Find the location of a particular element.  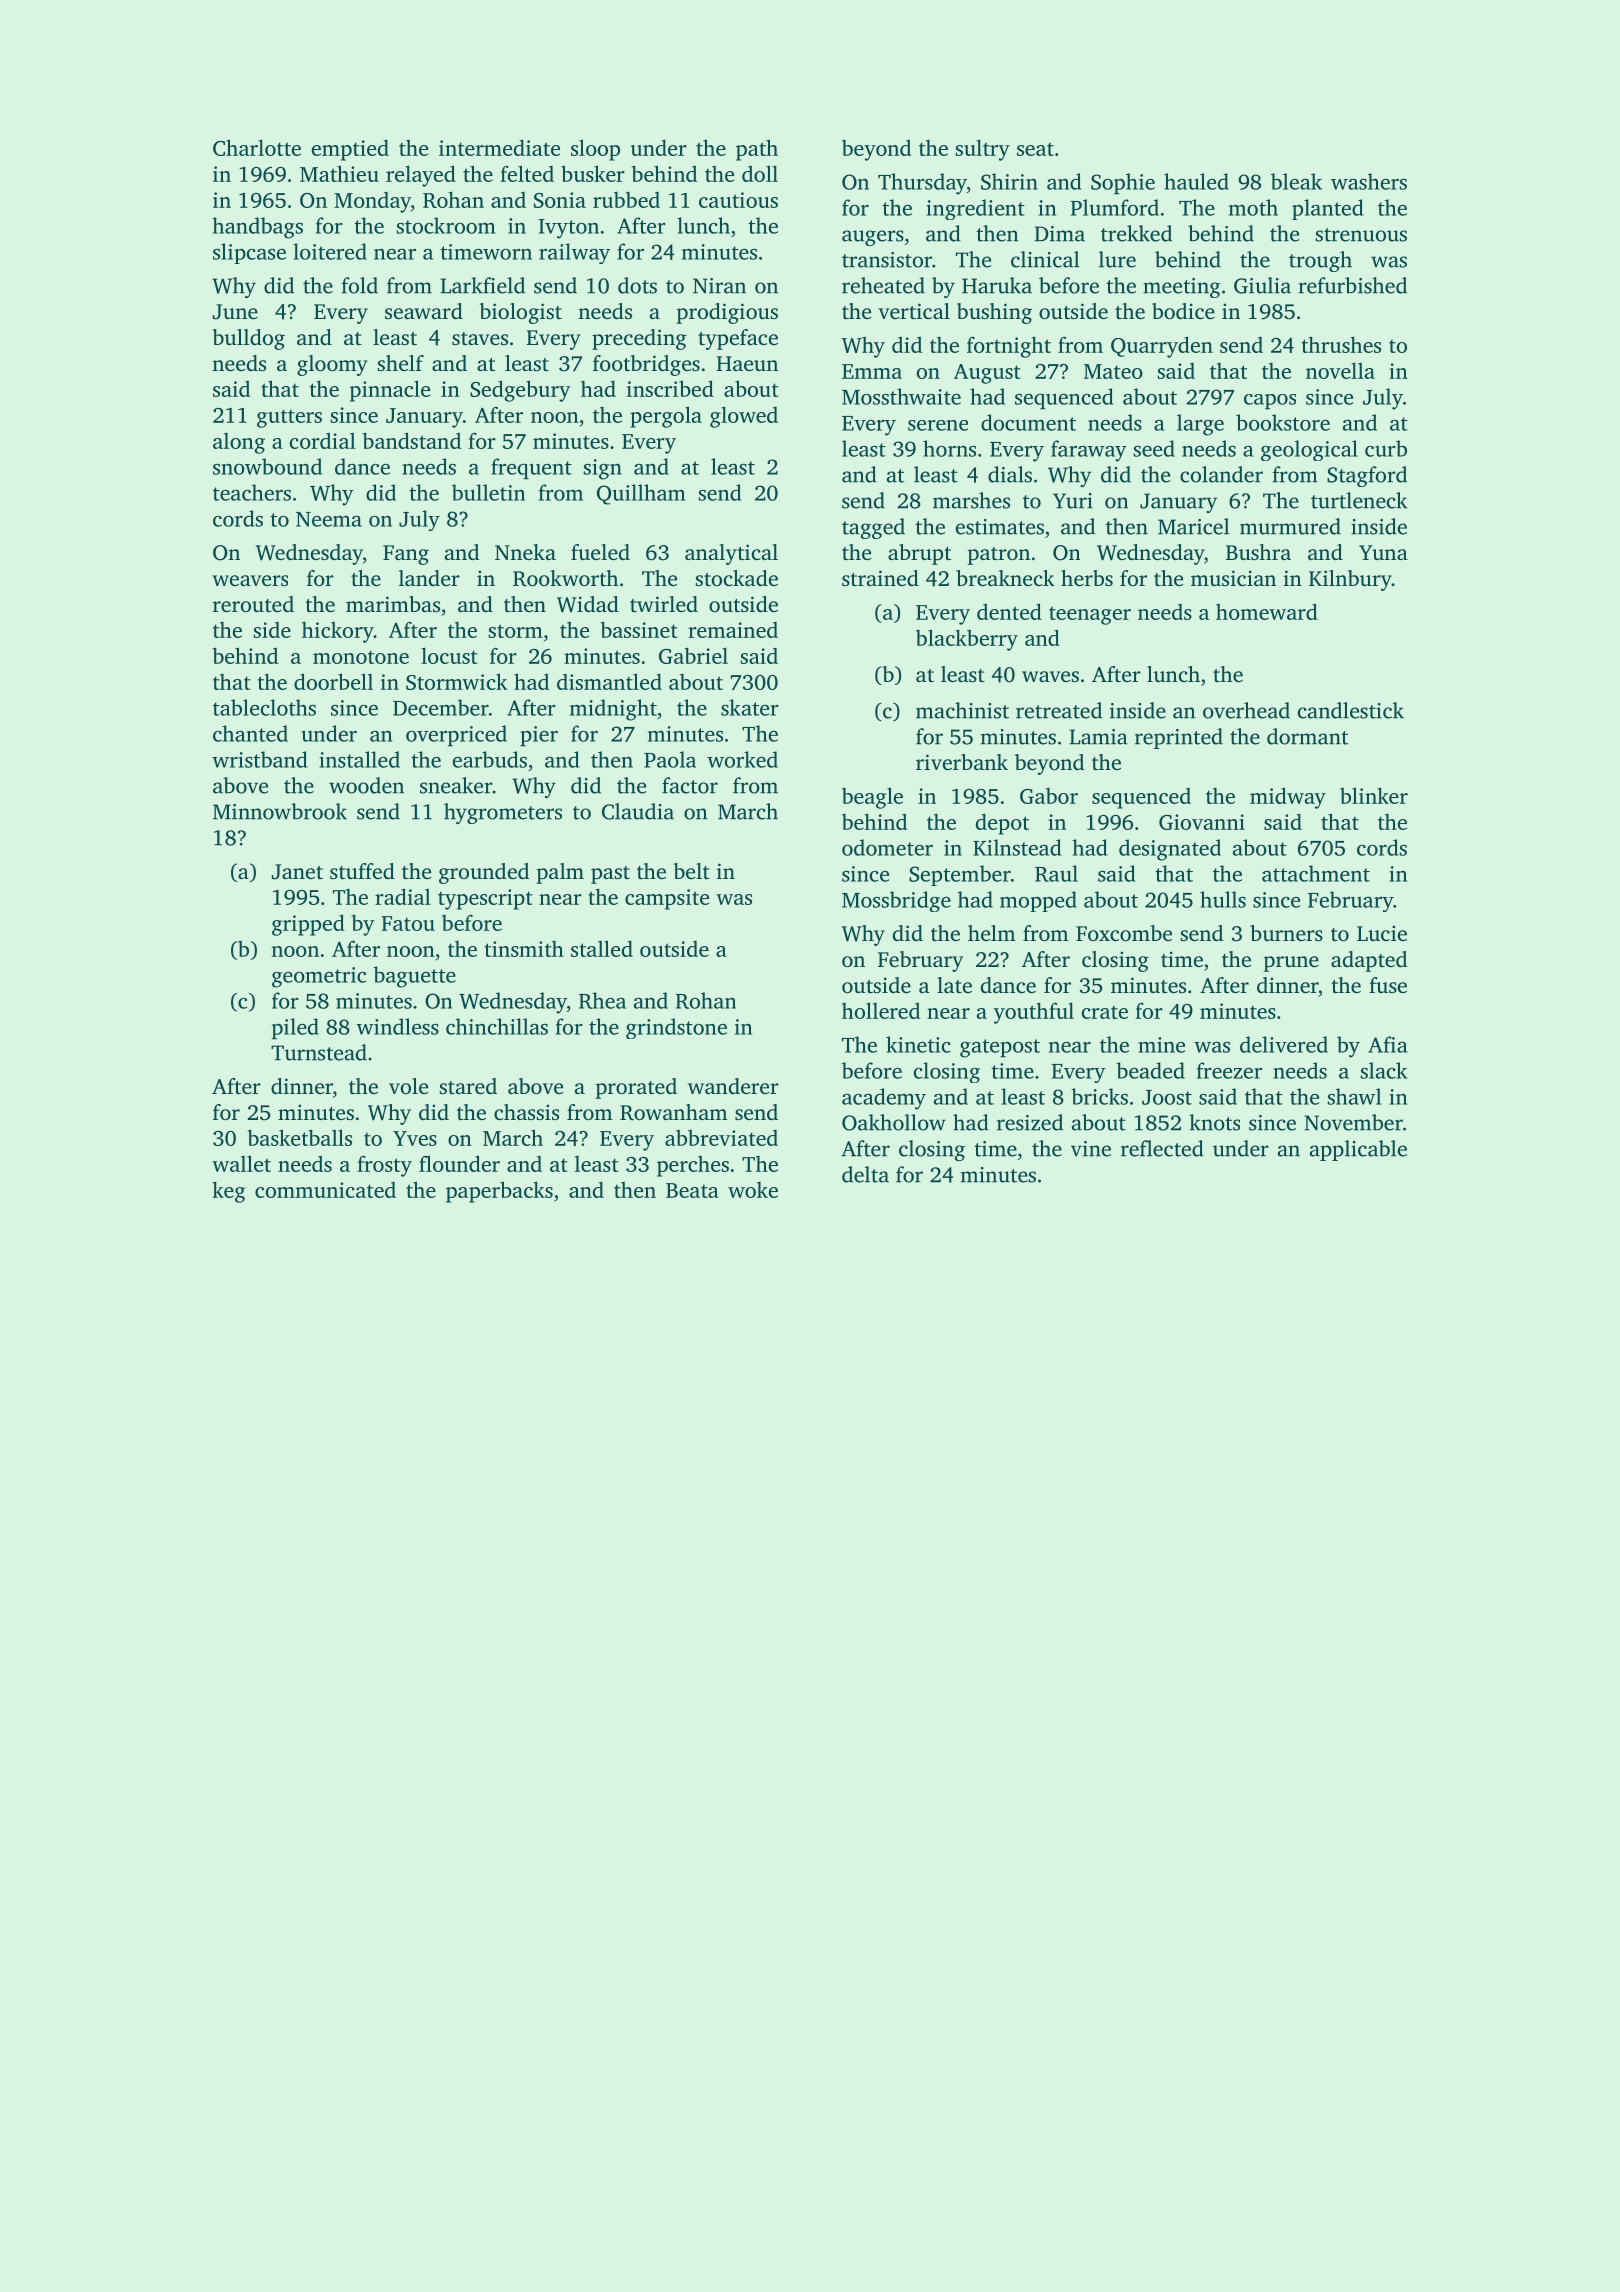

knots is located at coordinates (1214, 1122).
